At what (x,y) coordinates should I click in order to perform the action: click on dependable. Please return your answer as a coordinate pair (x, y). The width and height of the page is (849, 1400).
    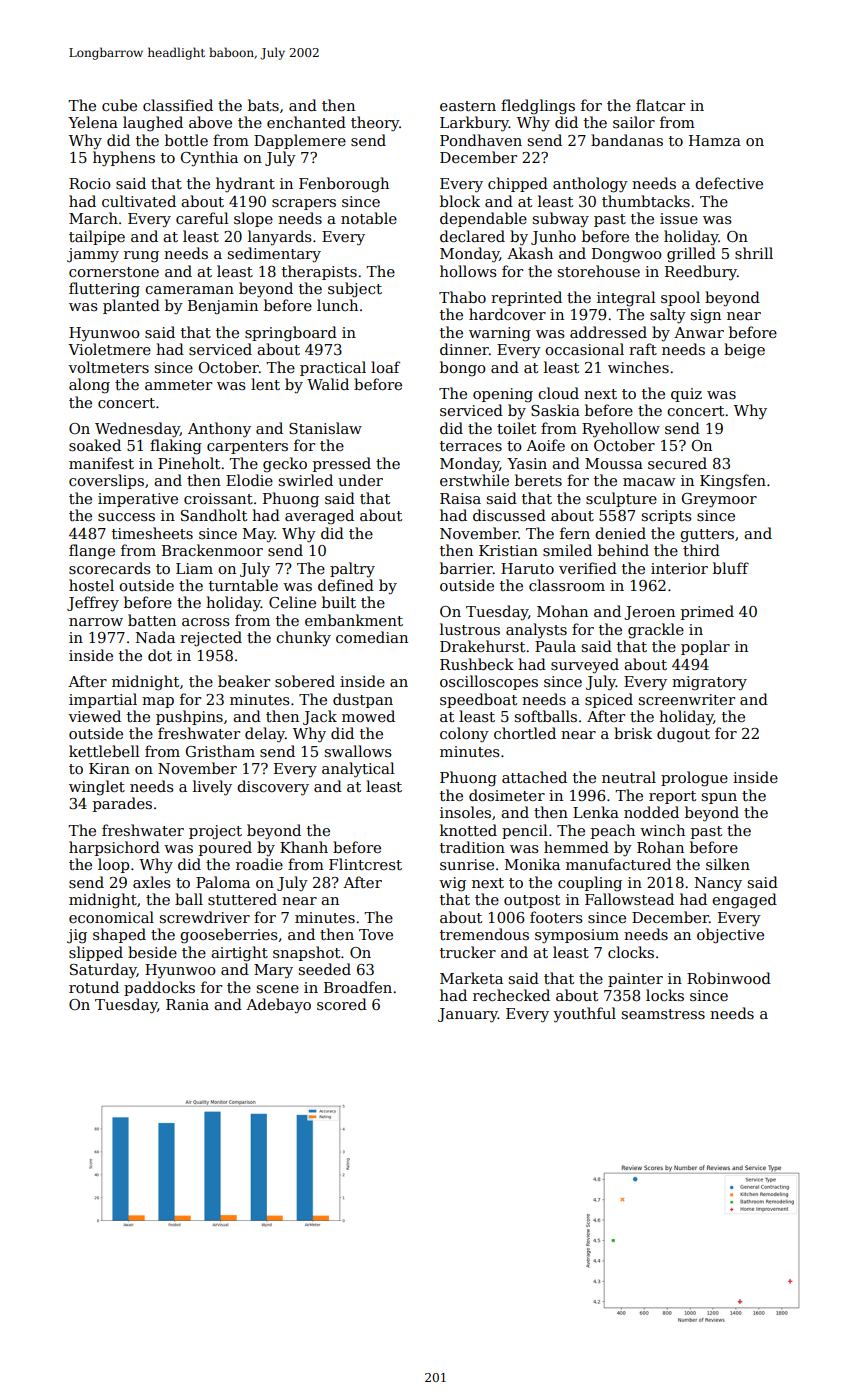
    Looking at the image, I should click on (483, 219).
